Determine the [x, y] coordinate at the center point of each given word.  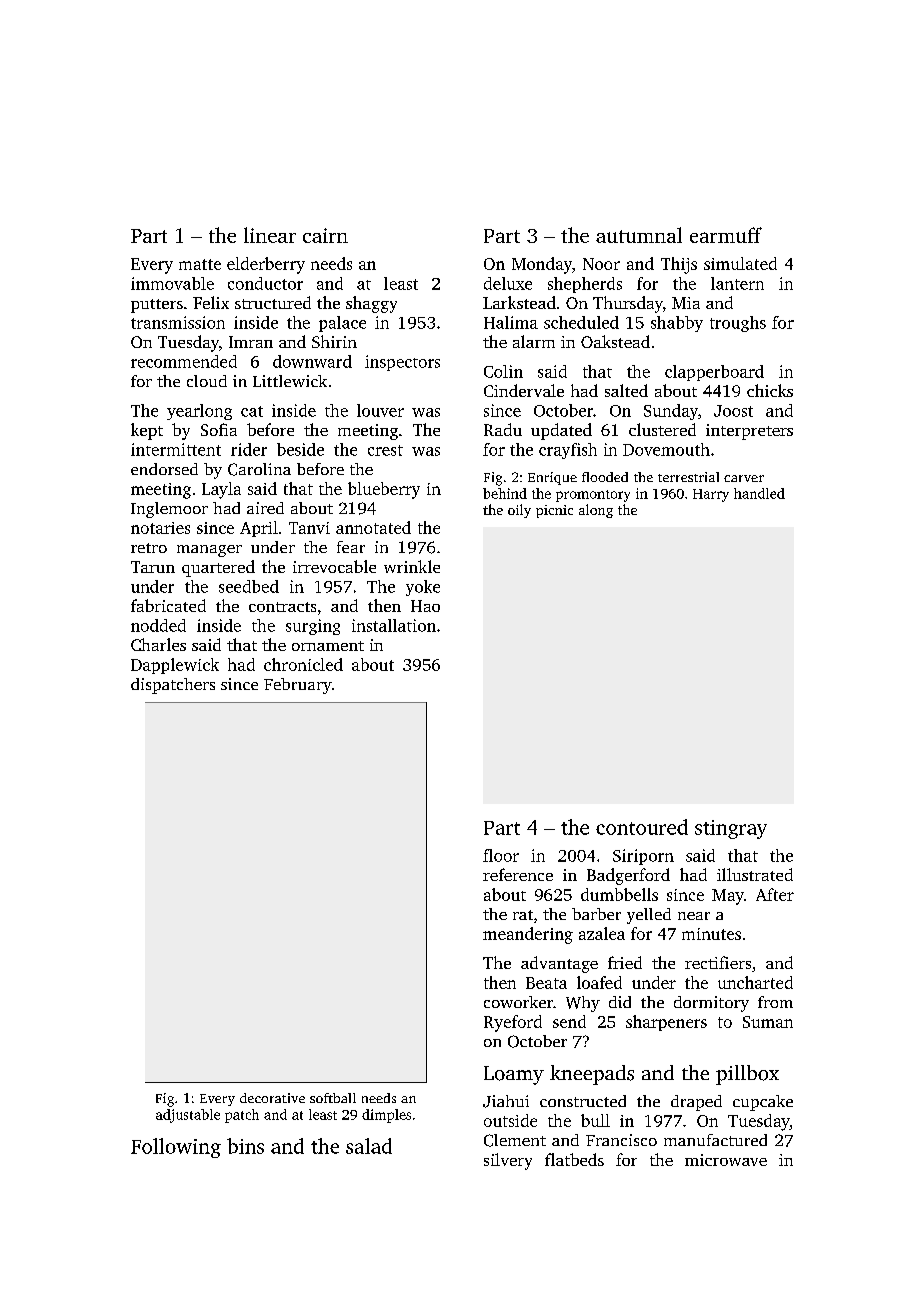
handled [759, 493]
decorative [272, 1098]
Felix [211, 302]
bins [245, 1146]
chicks [770, 390]
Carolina [259, 469]
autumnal [639, 235]
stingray [731, 829]
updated [561, 431]
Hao [425, 606]
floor [501, 855]
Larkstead [519, 302]
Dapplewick [175, 666]
